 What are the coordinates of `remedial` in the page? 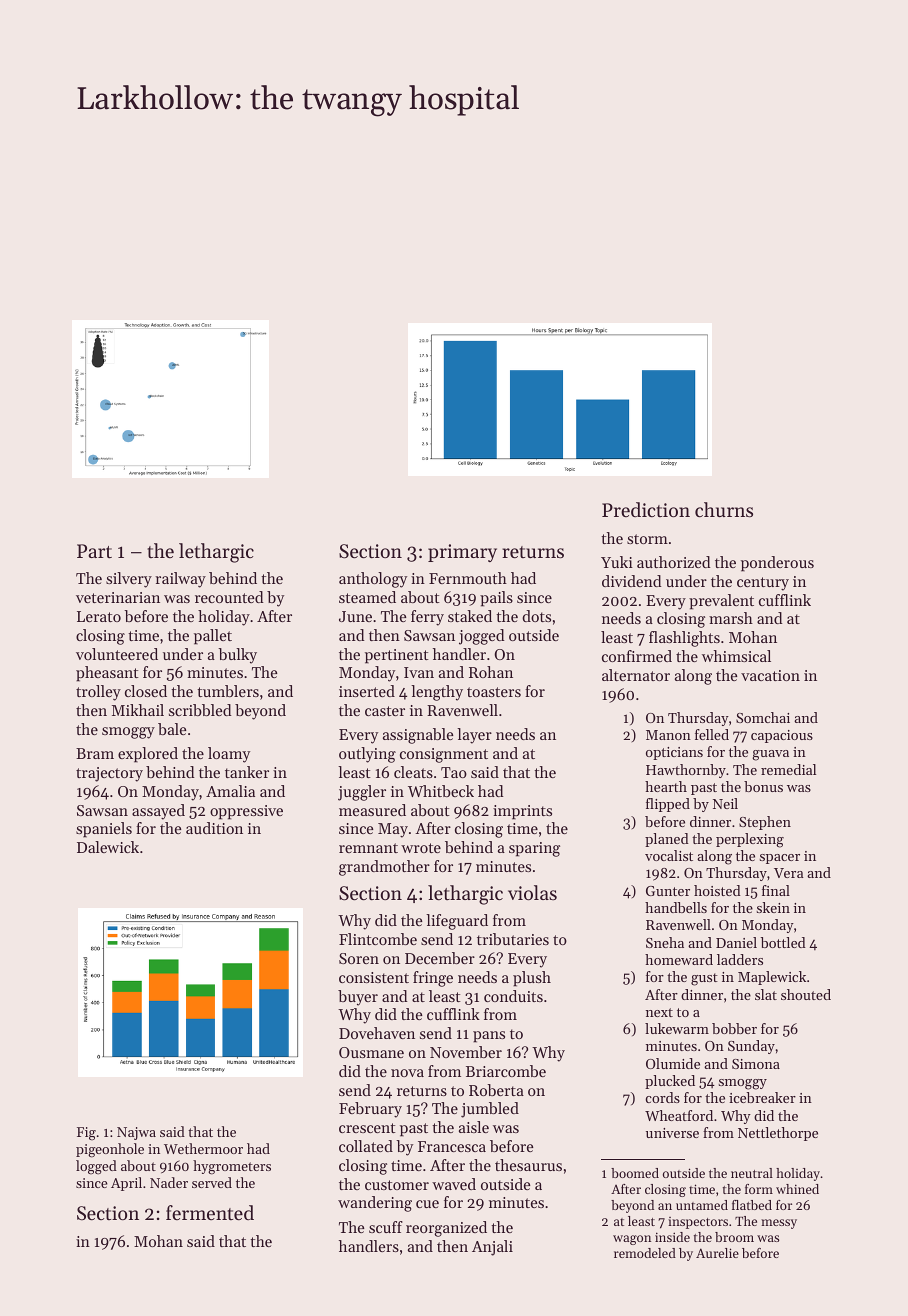 It's located at (788, 769).
